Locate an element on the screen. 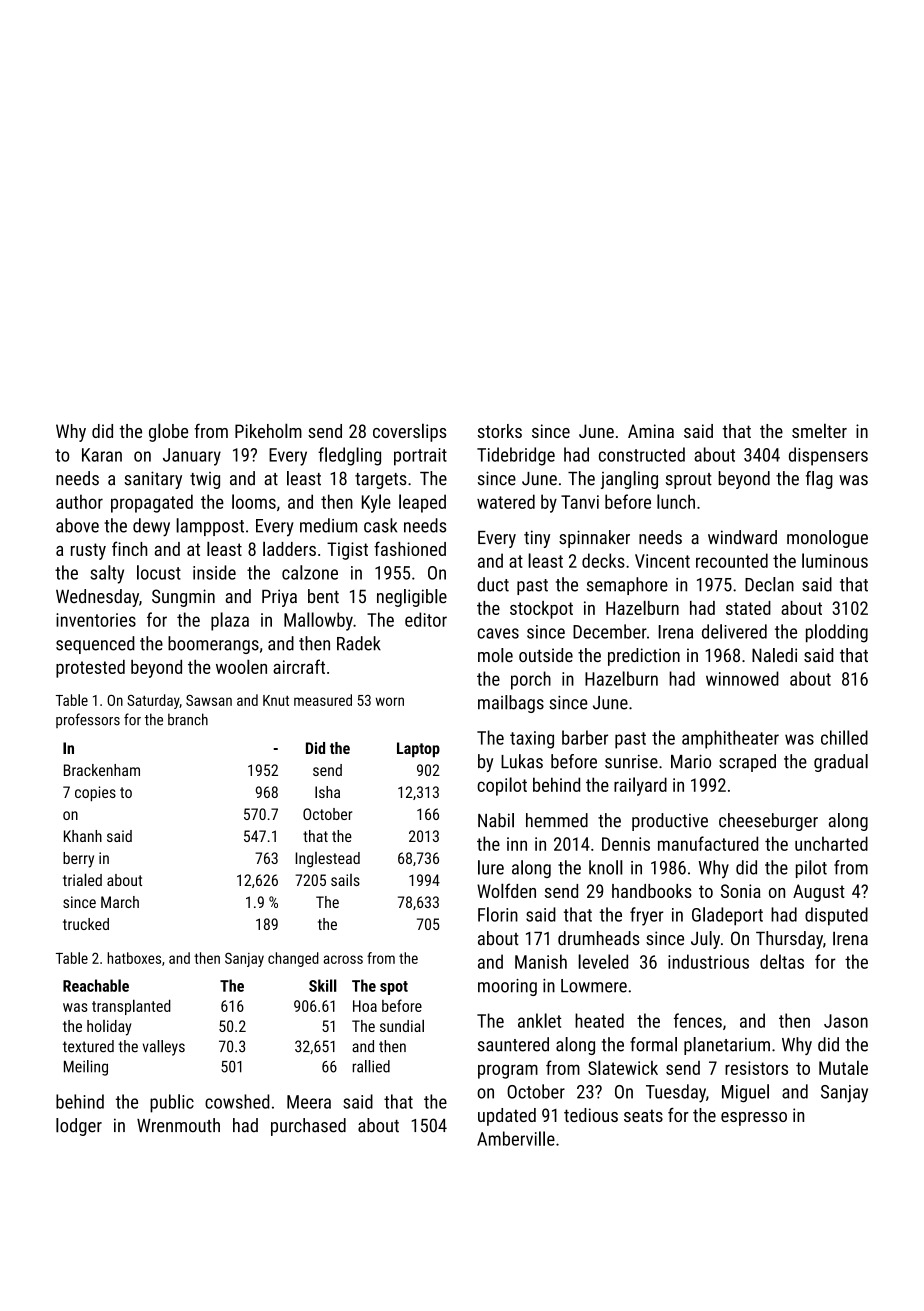 This screenshot has width=924, height=1311. cheeseburger is located at coordinates (768, 822).
